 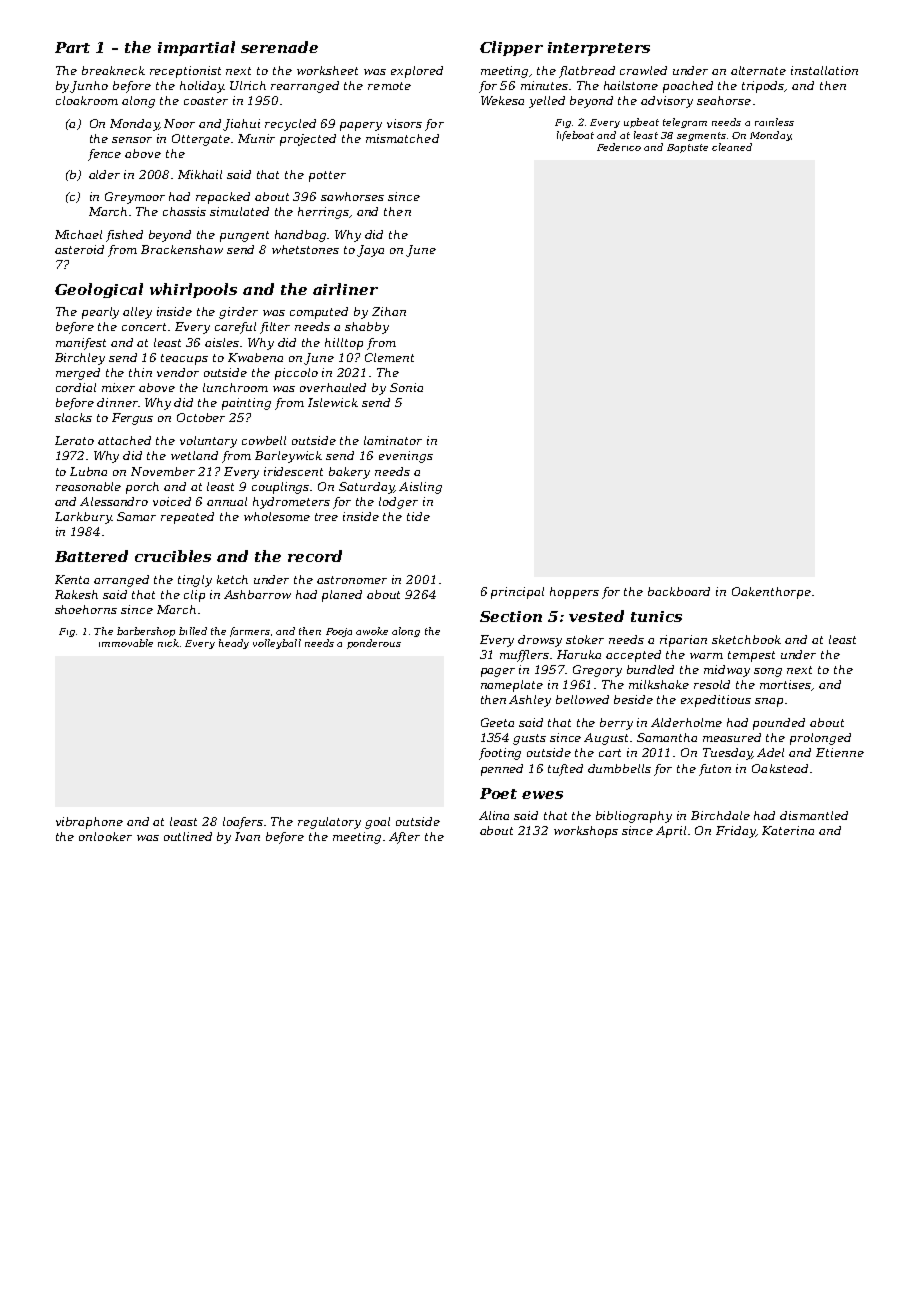 I want to click on careful, so click(x=235, y=328).
